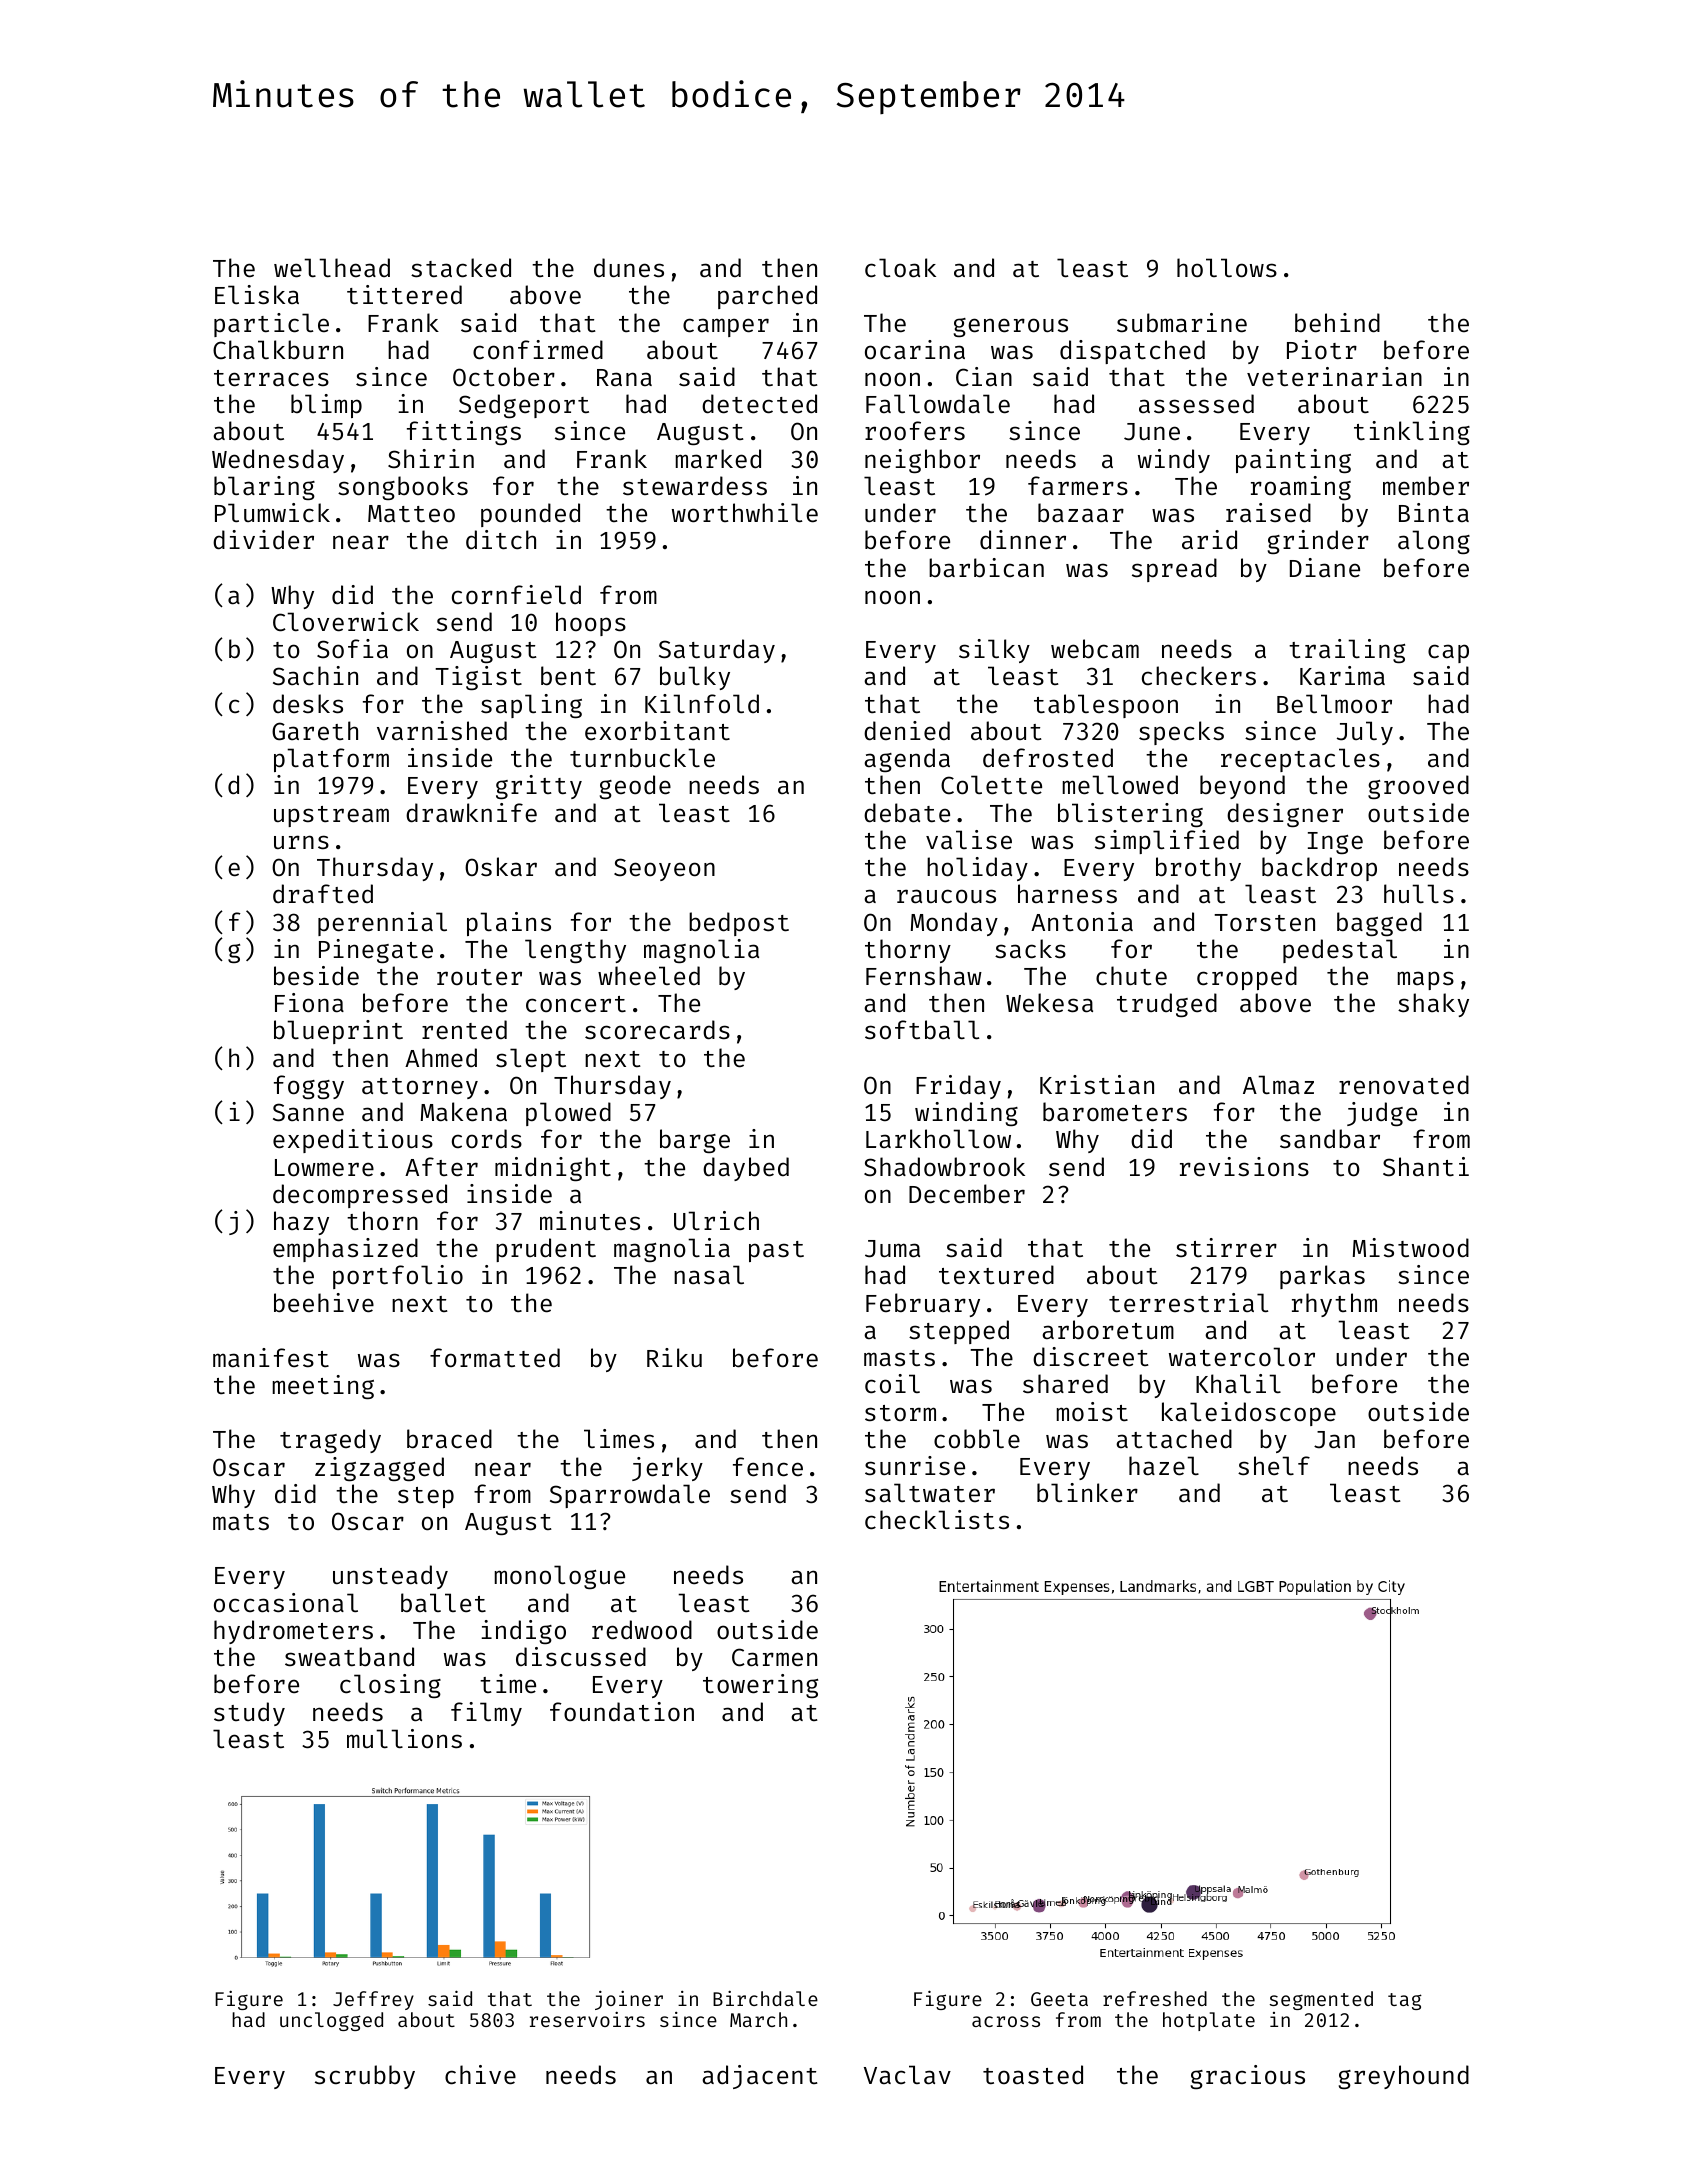  What do you see at coordinates (315, 676) in the page?
I see `Sachin` at bounding box center [315, 676].
